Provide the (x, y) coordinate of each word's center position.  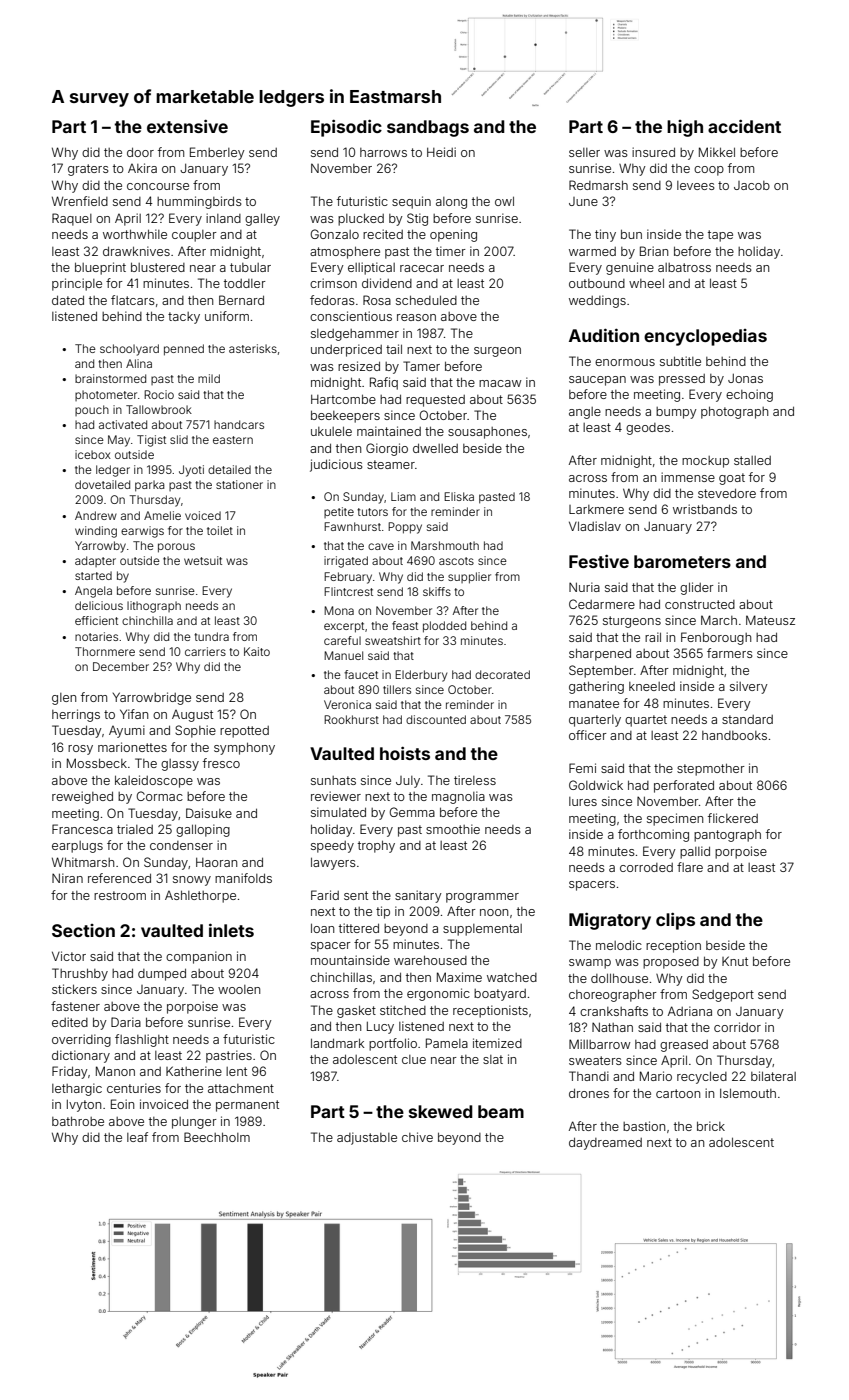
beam (501, 1111)
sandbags (428, 128)
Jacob (752, 185)
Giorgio (387, 449)
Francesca (82, 829)
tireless (475, 780)
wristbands (705, 509)
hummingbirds (199, 202)
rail (653, 637)
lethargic (77, 1089)
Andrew (96, 515)
